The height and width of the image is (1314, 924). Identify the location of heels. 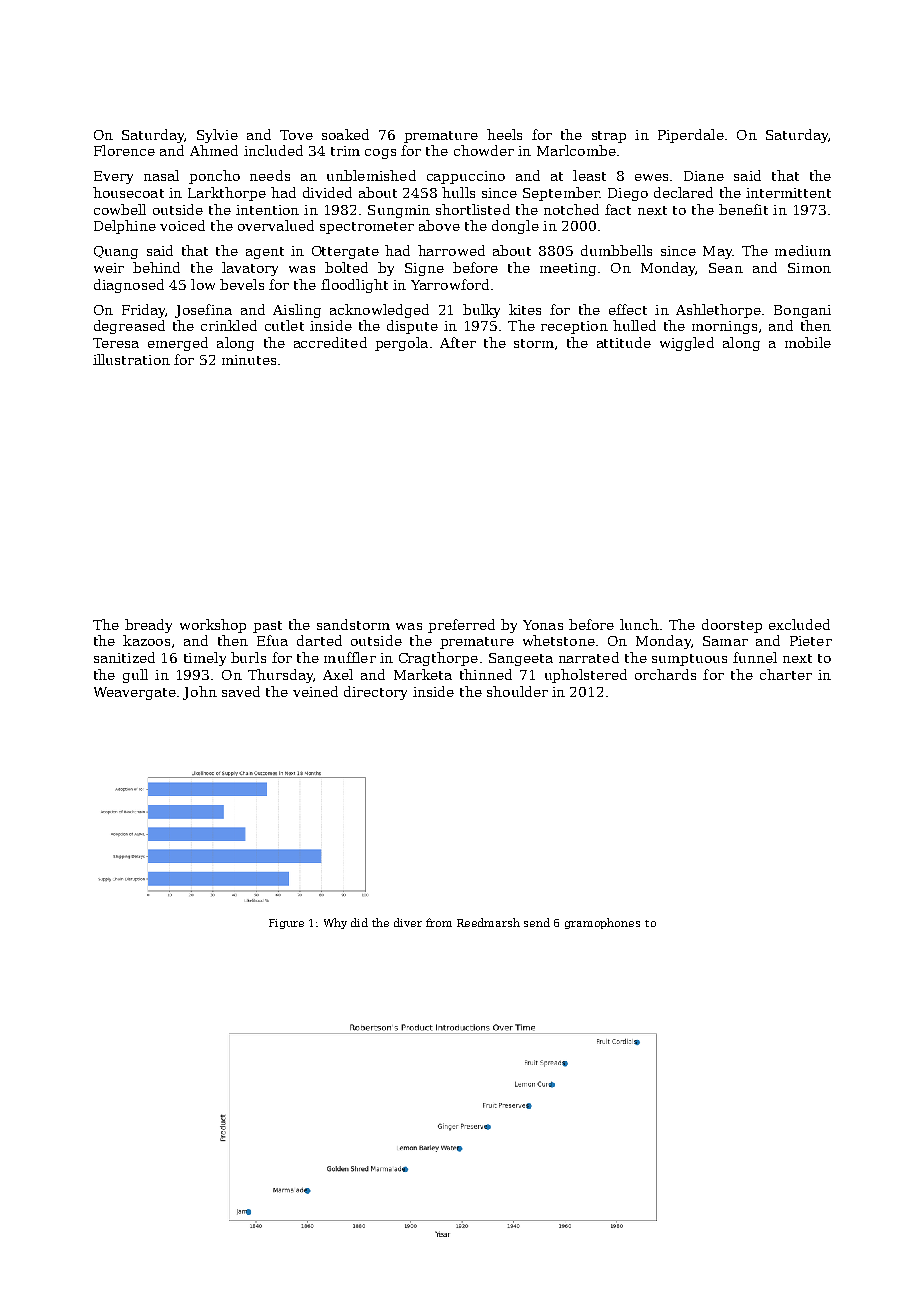
(504, 134).
